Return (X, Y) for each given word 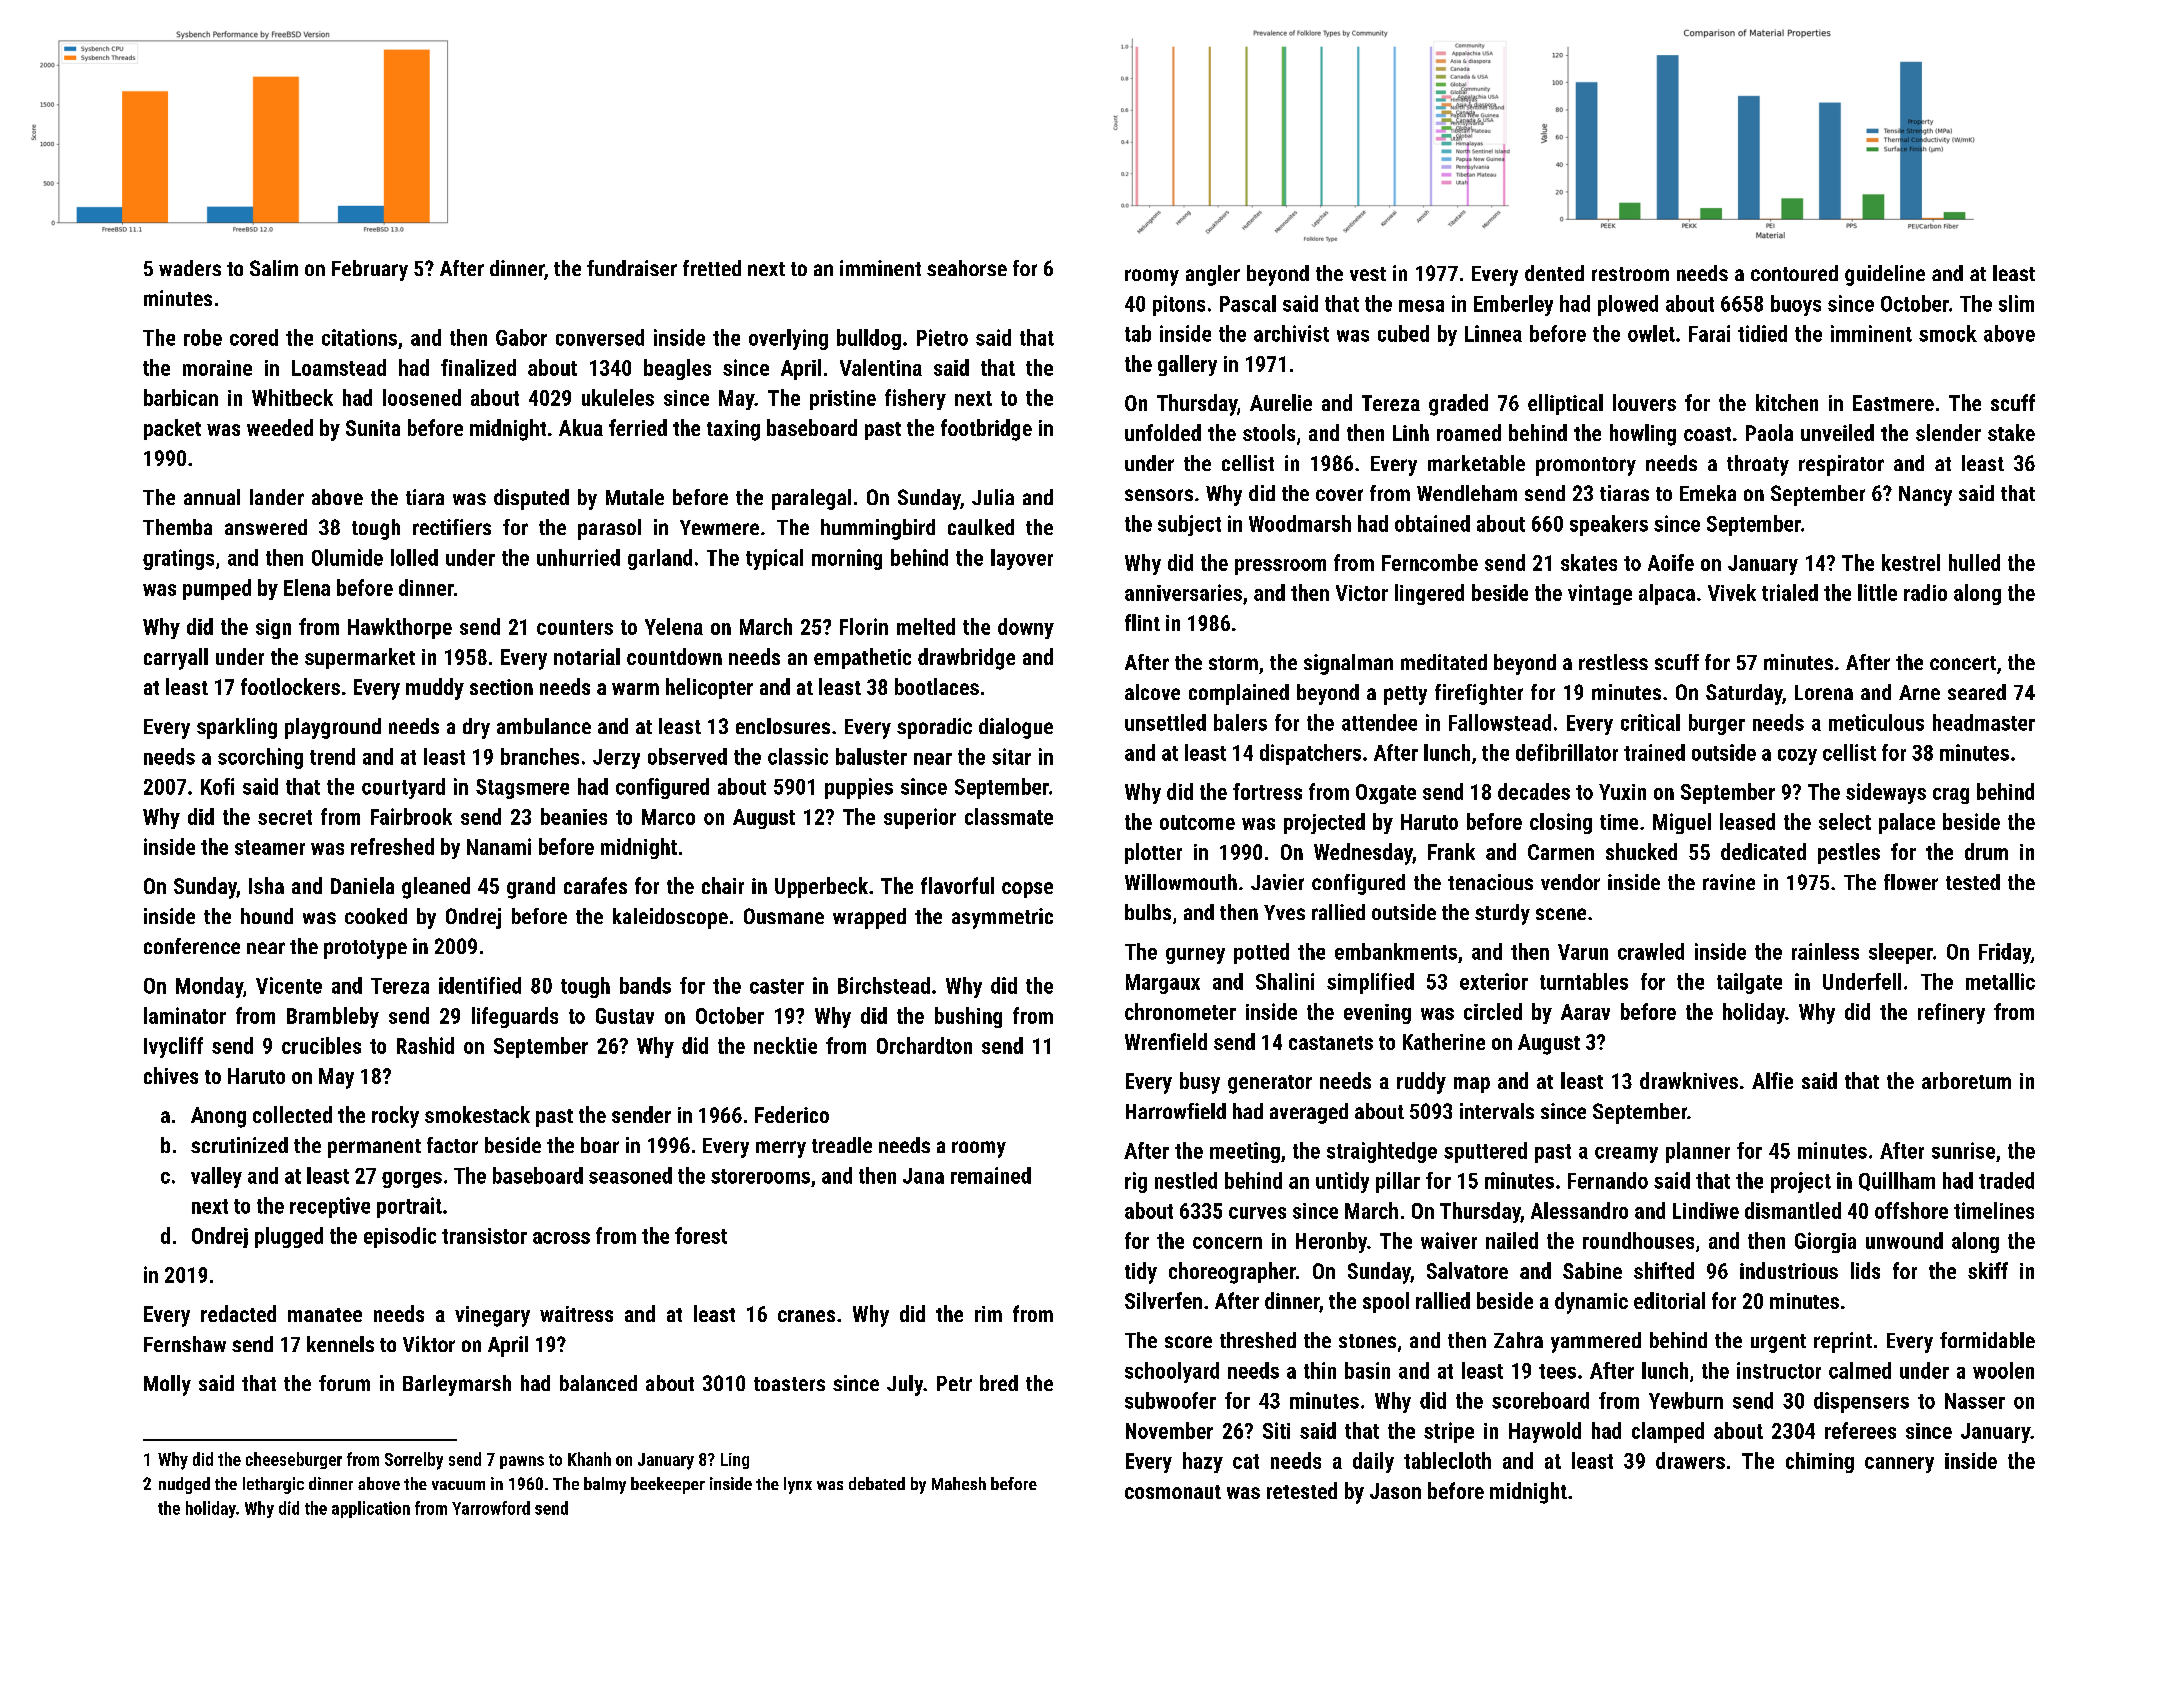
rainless (1825, 951)
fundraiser (632, 268)
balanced (598, 1383)
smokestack (477, 1114)
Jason (1395, 1491)
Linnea (1493, 333)
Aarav (1585, 1012)
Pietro (942, 337)
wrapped (869, 918)
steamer (270, 847)
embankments (1396, 951)
